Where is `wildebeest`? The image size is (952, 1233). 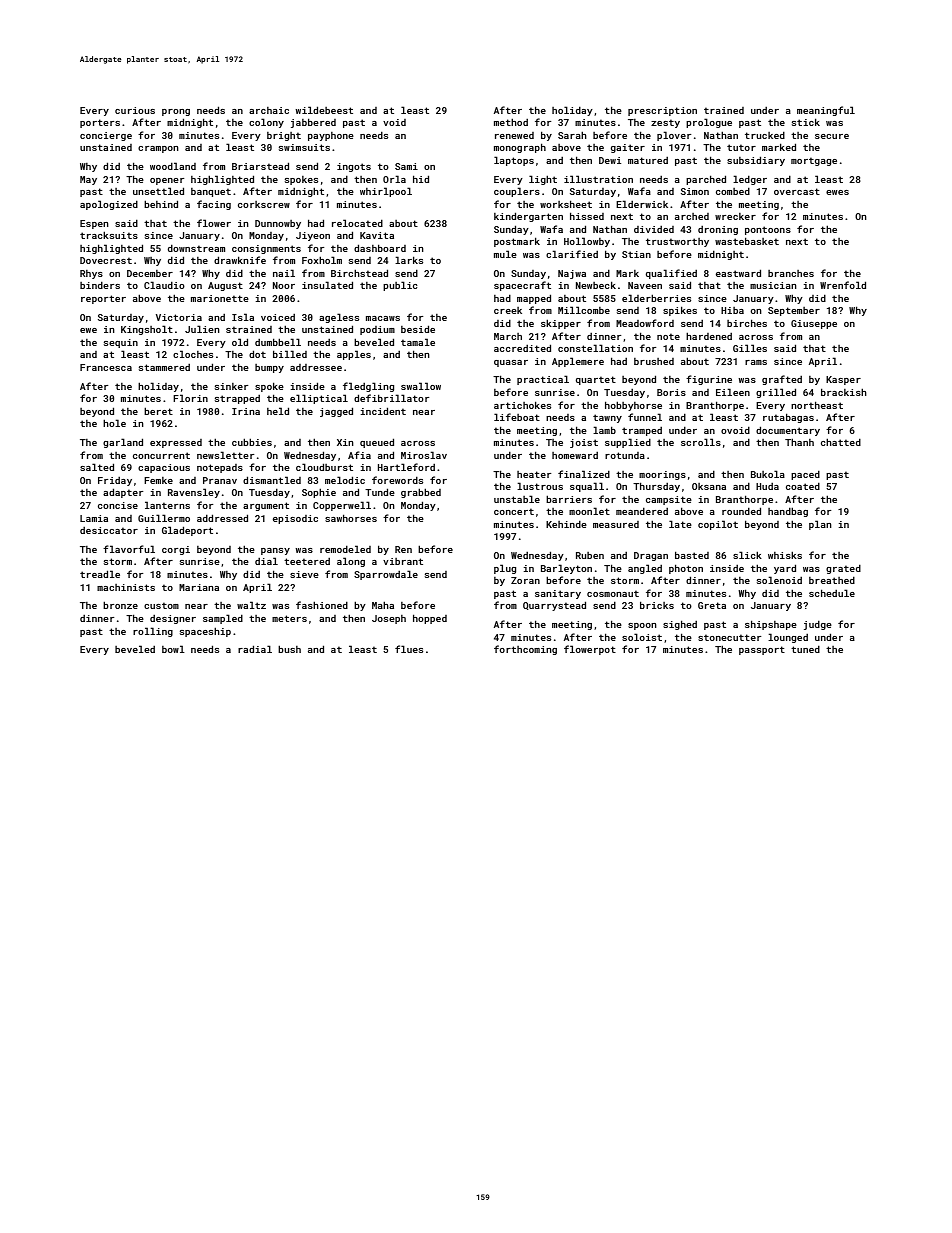
wildebeest is located at coordinates (324, 110).
